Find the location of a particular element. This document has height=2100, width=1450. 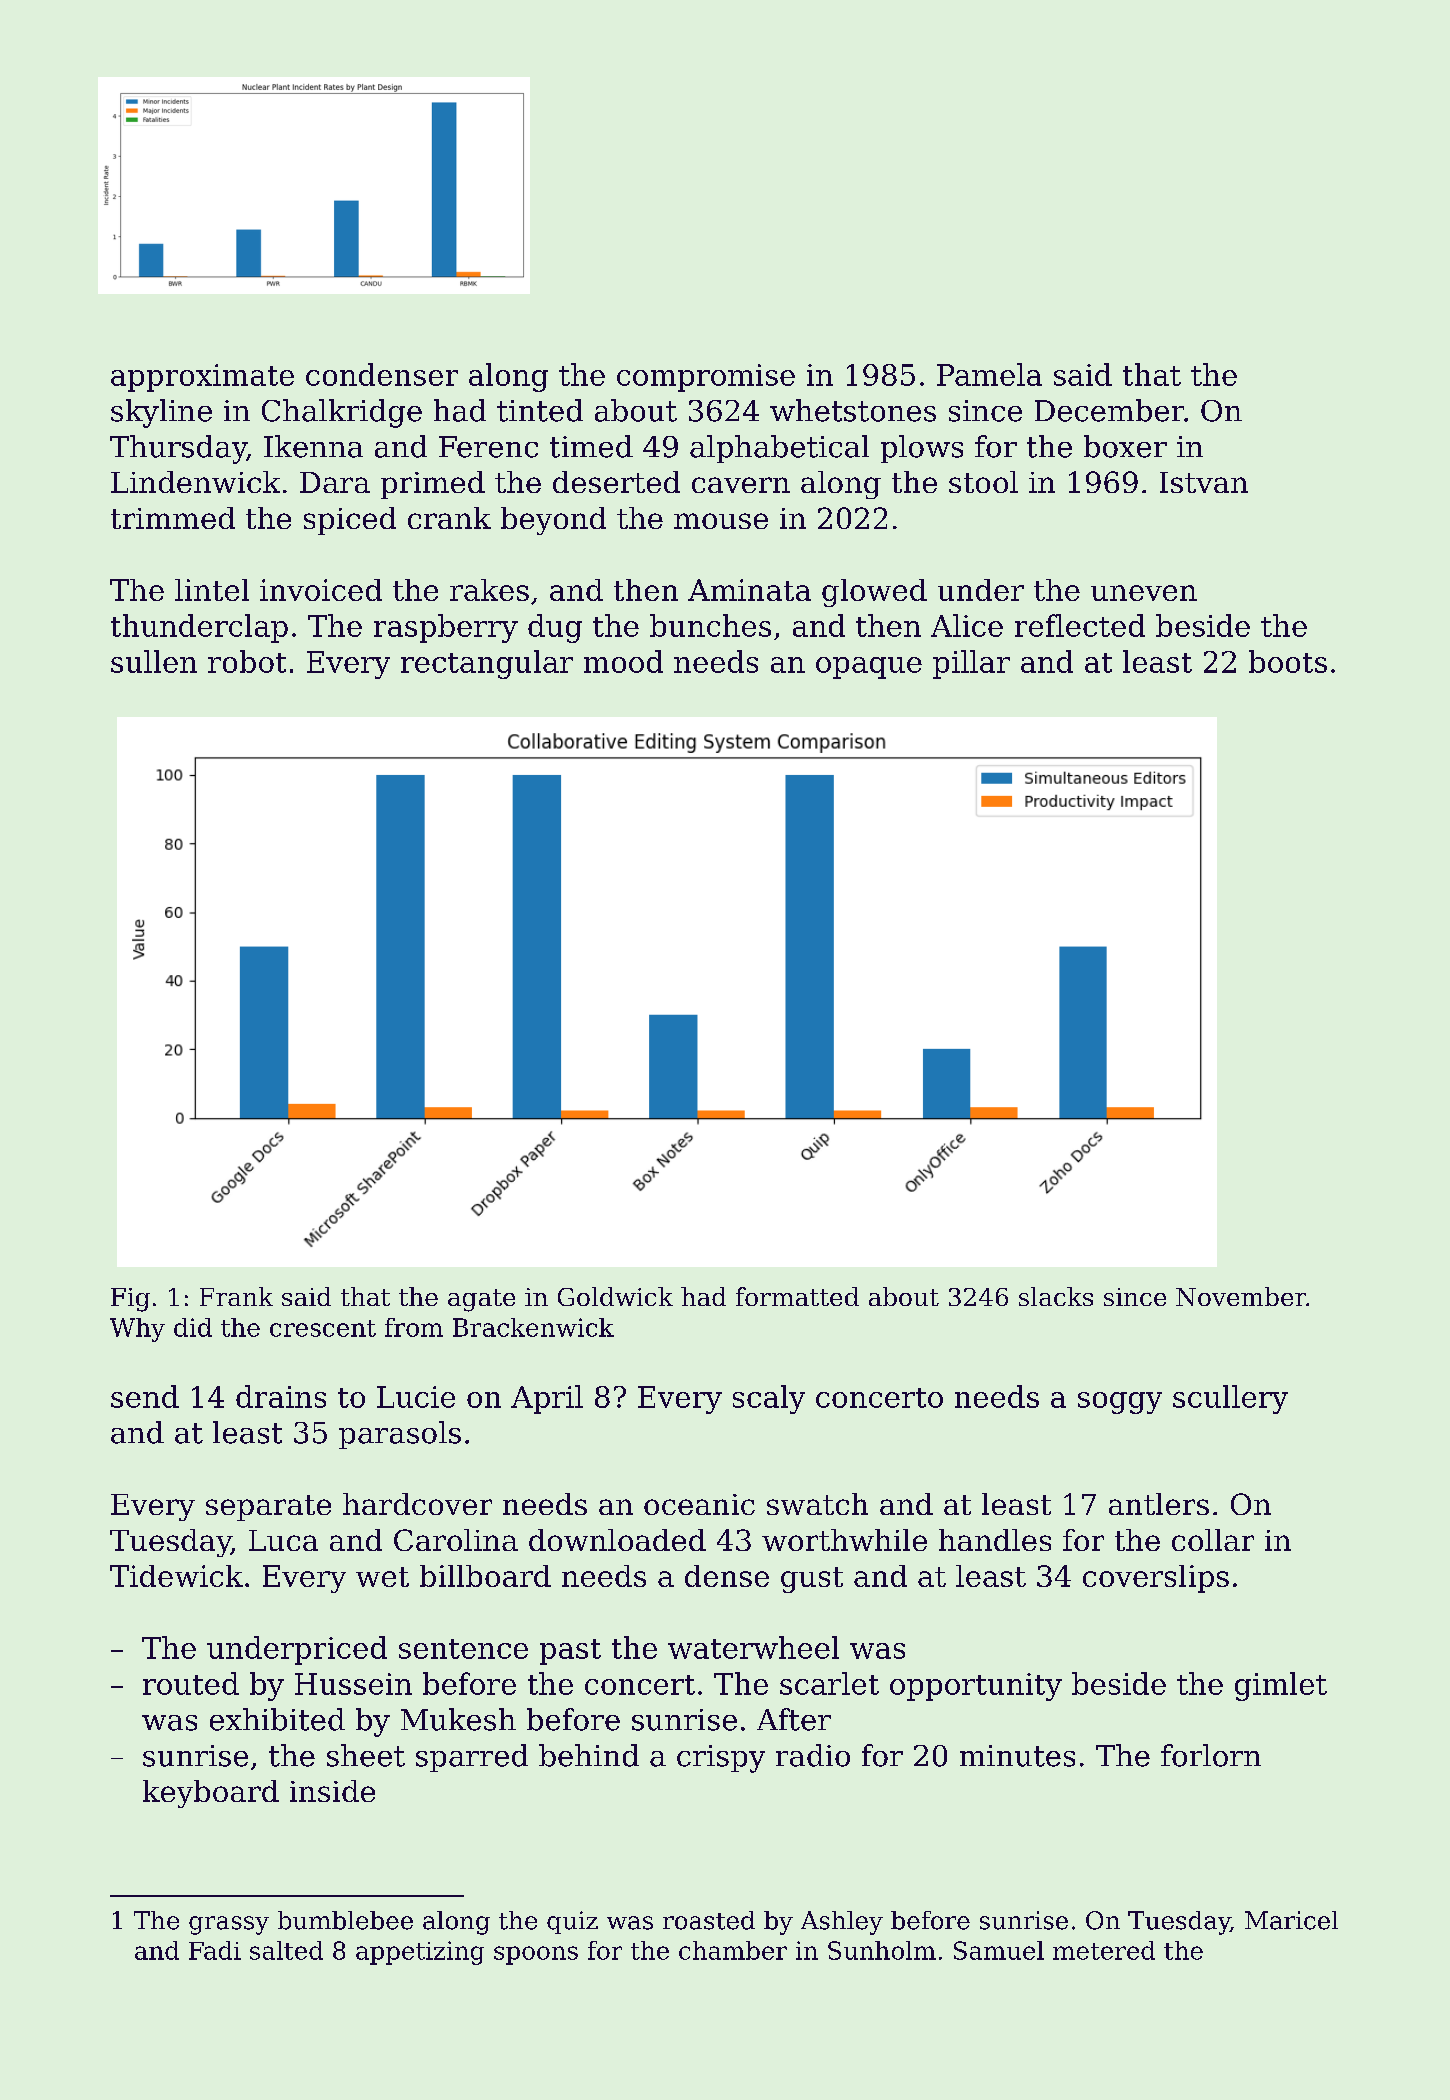

Istvan is located at coordinates (1204, 482).
